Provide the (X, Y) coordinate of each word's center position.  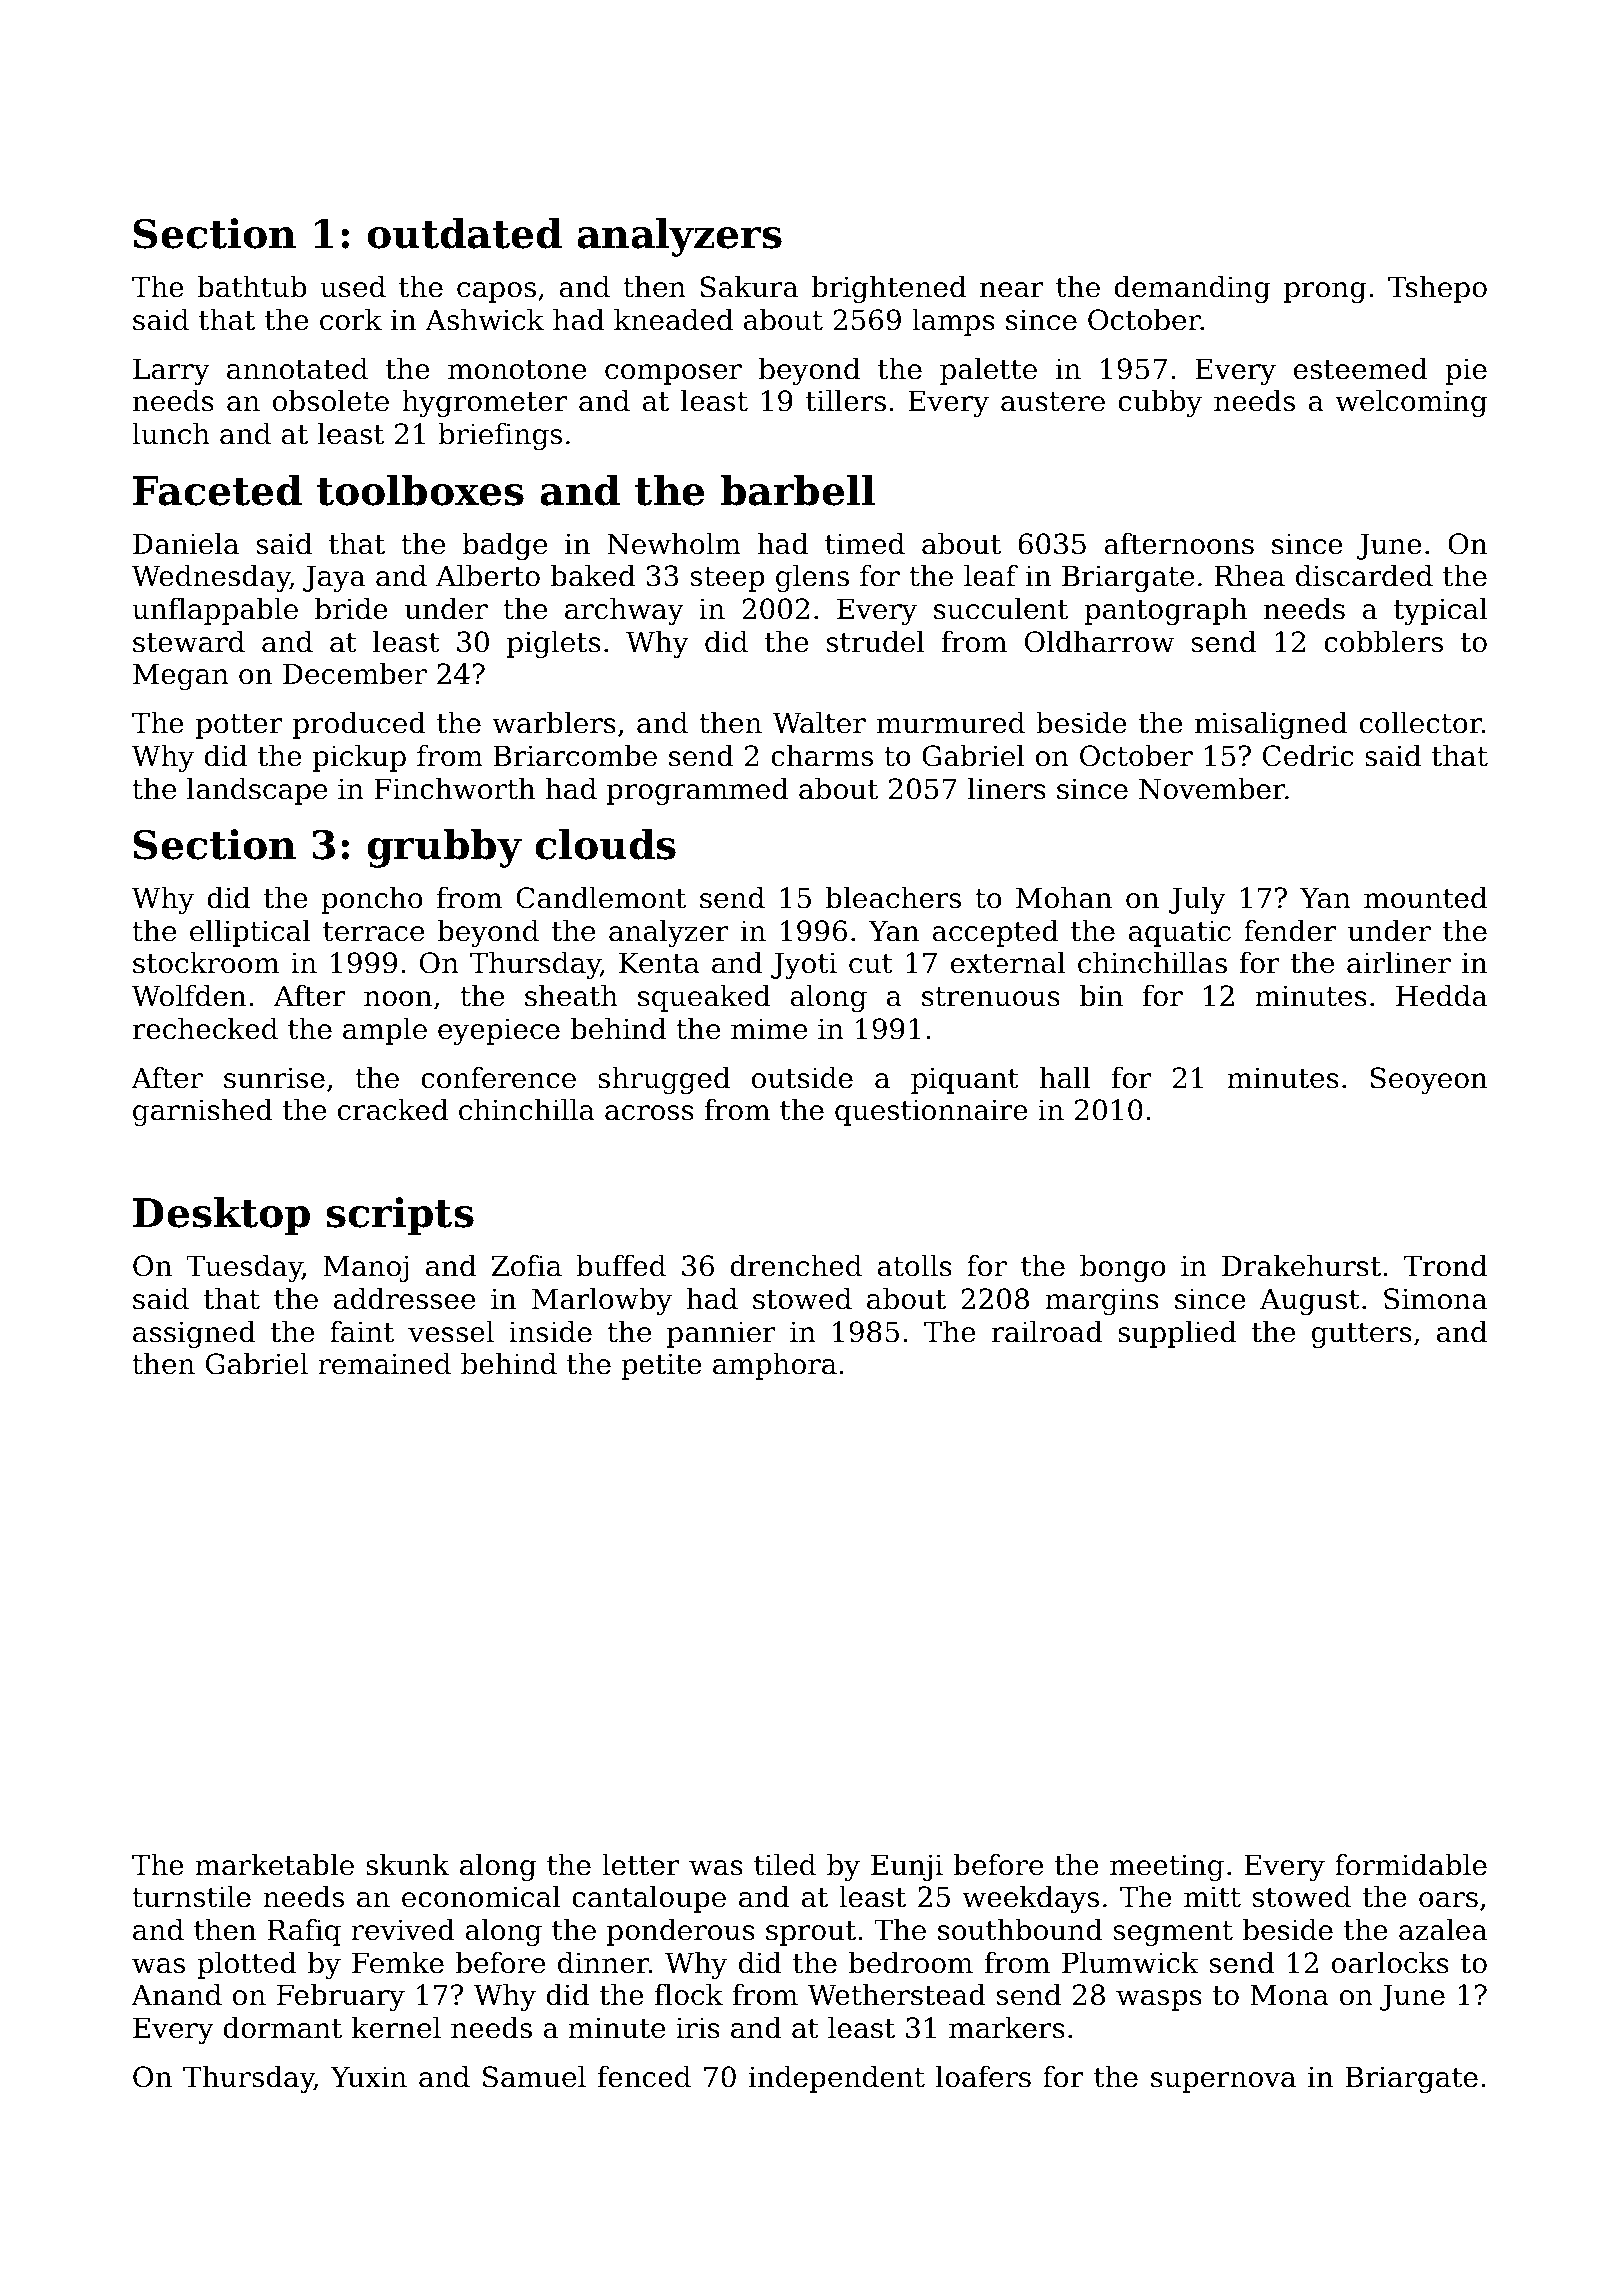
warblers (554, 723)
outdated (464, 233)
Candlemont (601, 898)
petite (661, 1366)
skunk (407, 1865)
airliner (1399, 963)
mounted (1425, 898)
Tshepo (1437, 289)
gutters (1362, 1335)
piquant (965, 1080)
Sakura (749, 287)
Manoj (365, 1268)
